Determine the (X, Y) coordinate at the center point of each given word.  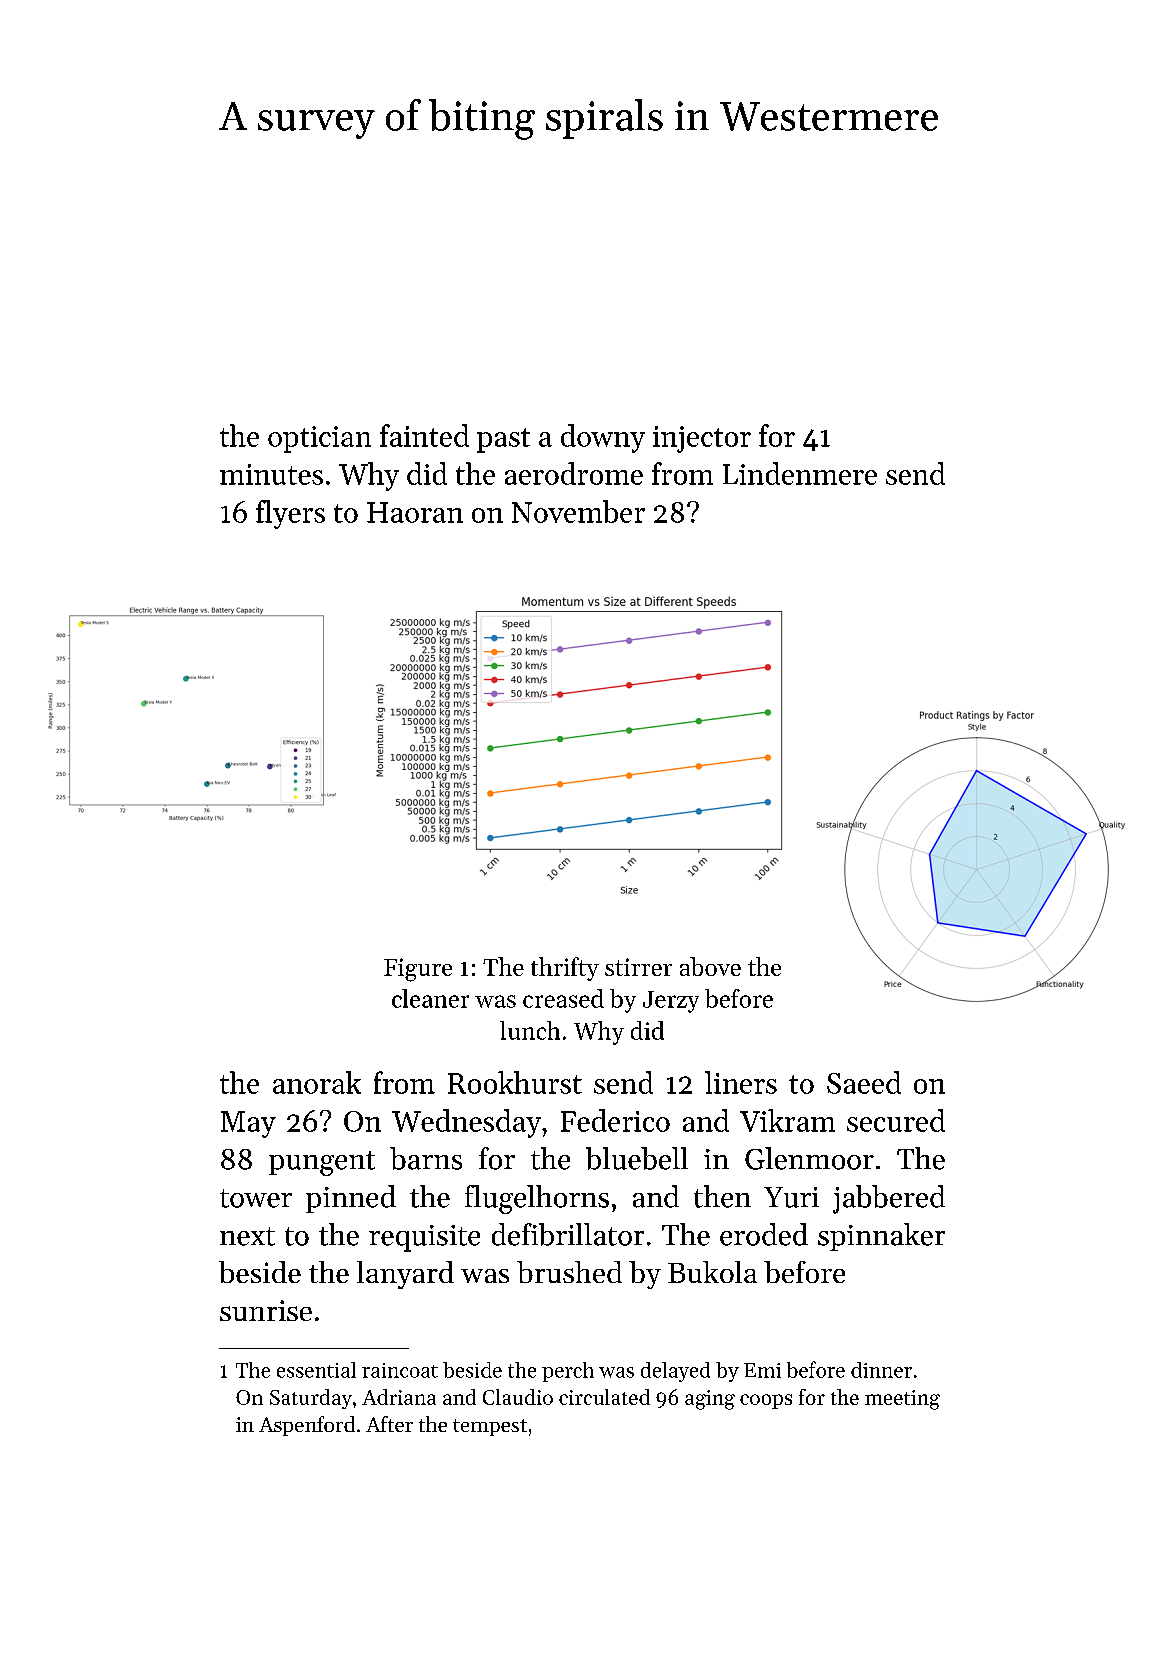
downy (603, 438)
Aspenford (307, 1426)
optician (319, 439)
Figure (418, 970)
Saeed (864, 1082)
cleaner (430, 998)
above (710, 966)
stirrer (638, 967)
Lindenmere (800, 473)
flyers (290, 514)
